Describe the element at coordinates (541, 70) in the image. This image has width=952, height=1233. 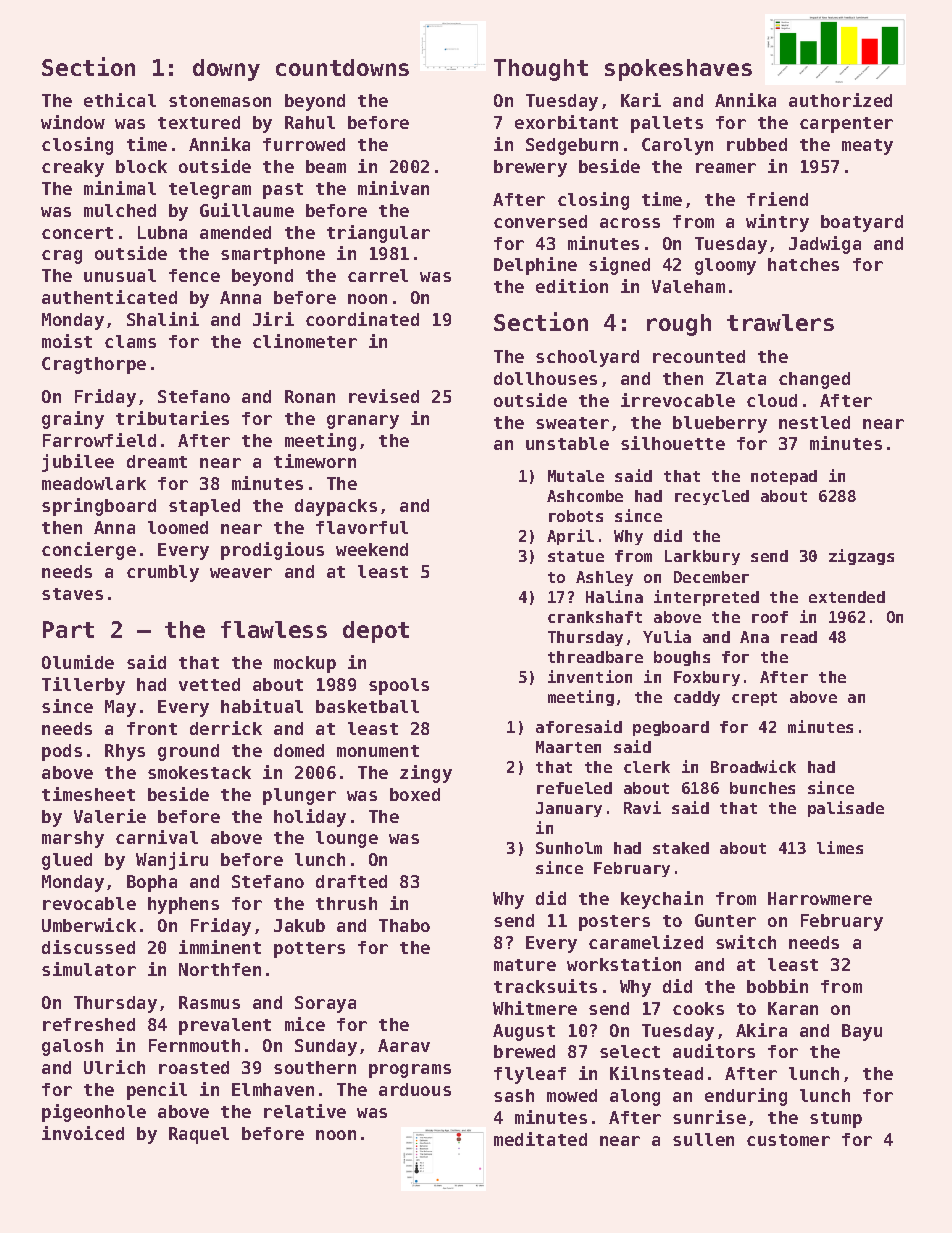
I see `Thought` at that location.
